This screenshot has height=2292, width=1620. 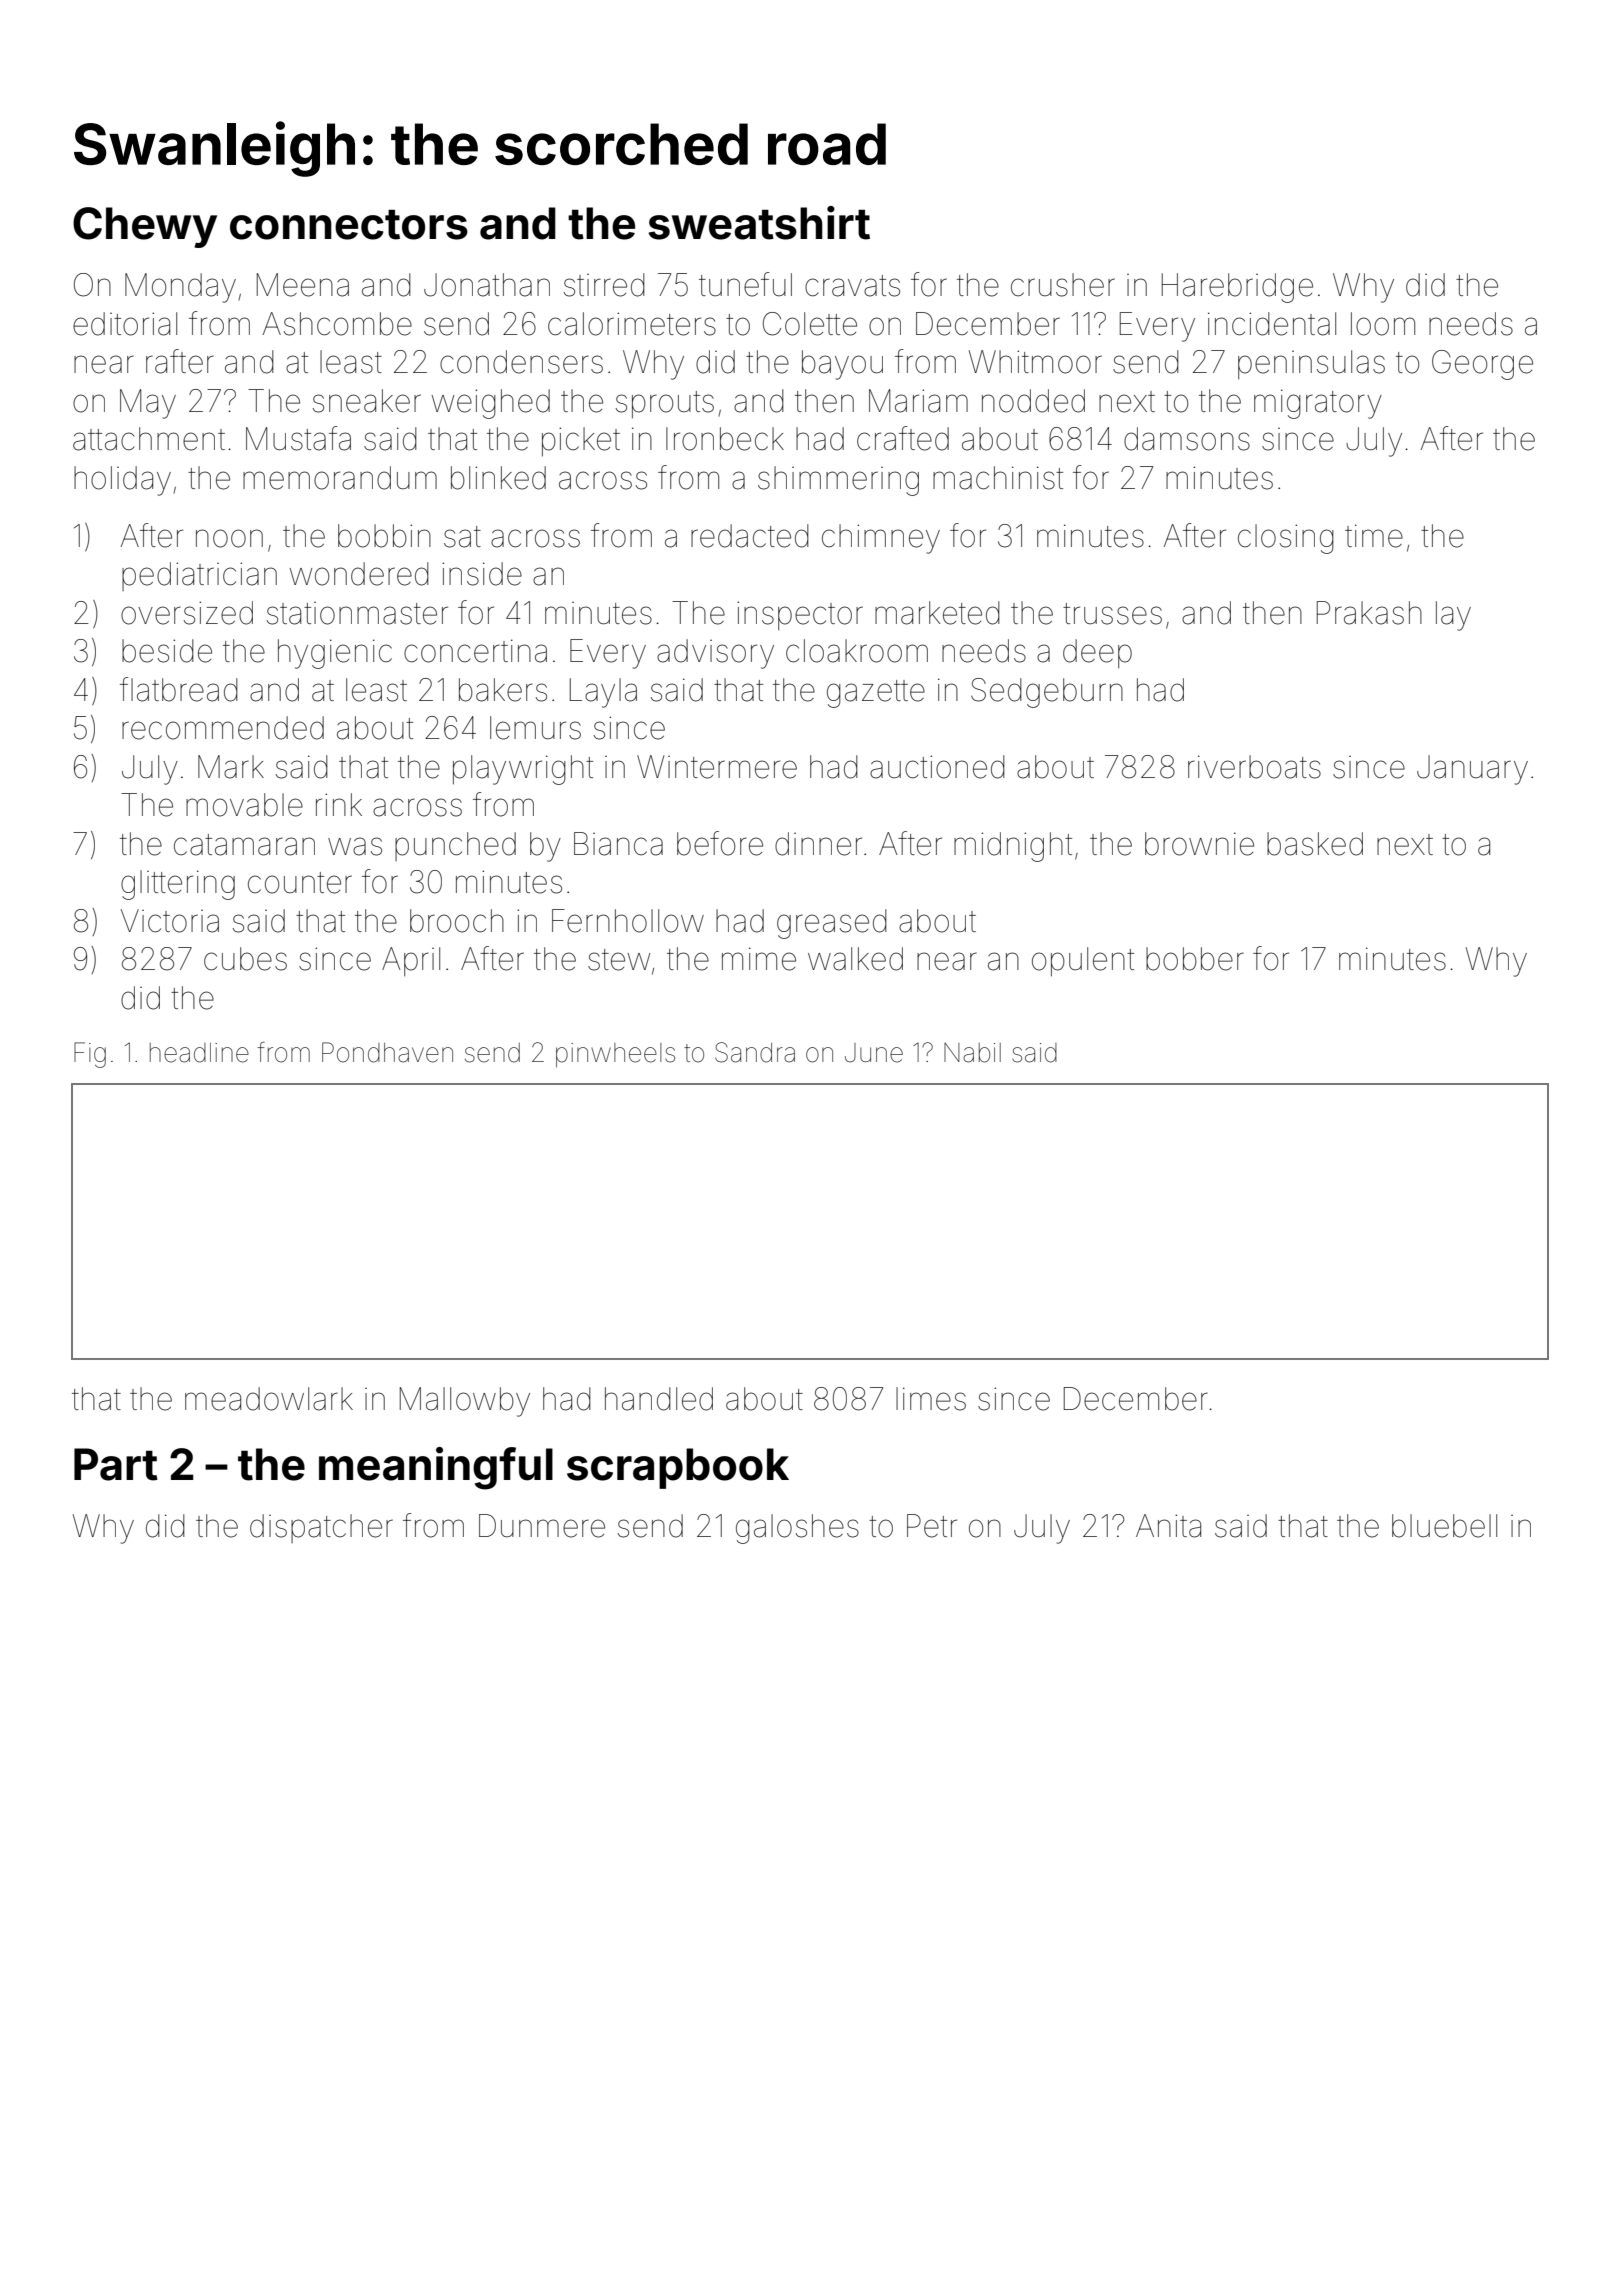 What do you see at coordinates (269, 1399) in the screenshot?
I see `meadowlark` at bounding box center [269, 1399].
